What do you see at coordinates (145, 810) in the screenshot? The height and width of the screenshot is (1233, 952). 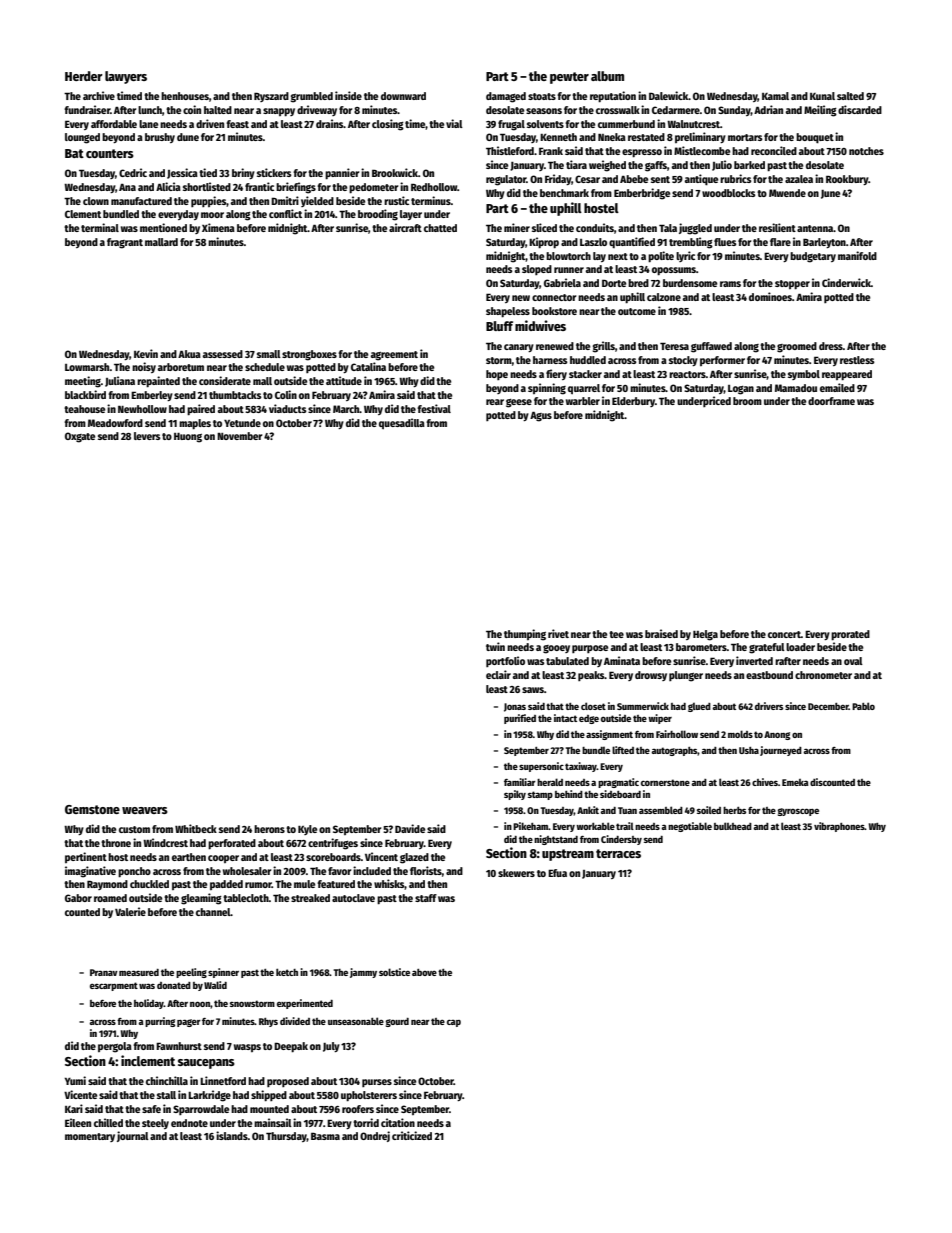 I see `weavers` at bounding box center [145, 810].
